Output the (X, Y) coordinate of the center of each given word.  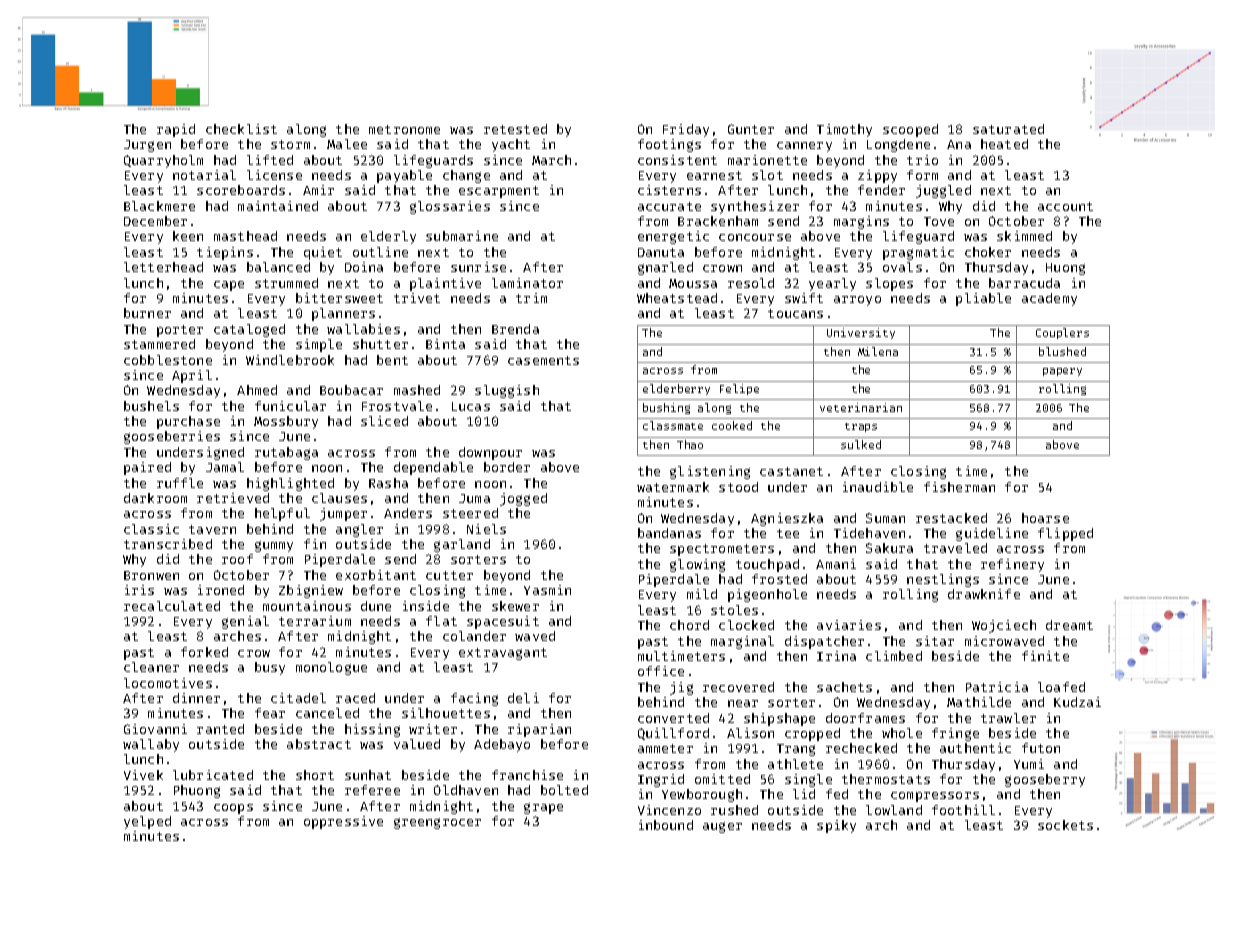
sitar (935, 641)
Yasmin (547, 590)
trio (922, 160)
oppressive (343, 822)
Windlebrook (290, 360)
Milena (878, 351)
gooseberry (1045, 780)
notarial (204, 175)
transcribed (168, 544)
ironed (221, 590)
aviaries (849, 625)
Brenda (515, 329)
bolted (564, 790)
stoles (734, 610)
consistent (677, 160)
